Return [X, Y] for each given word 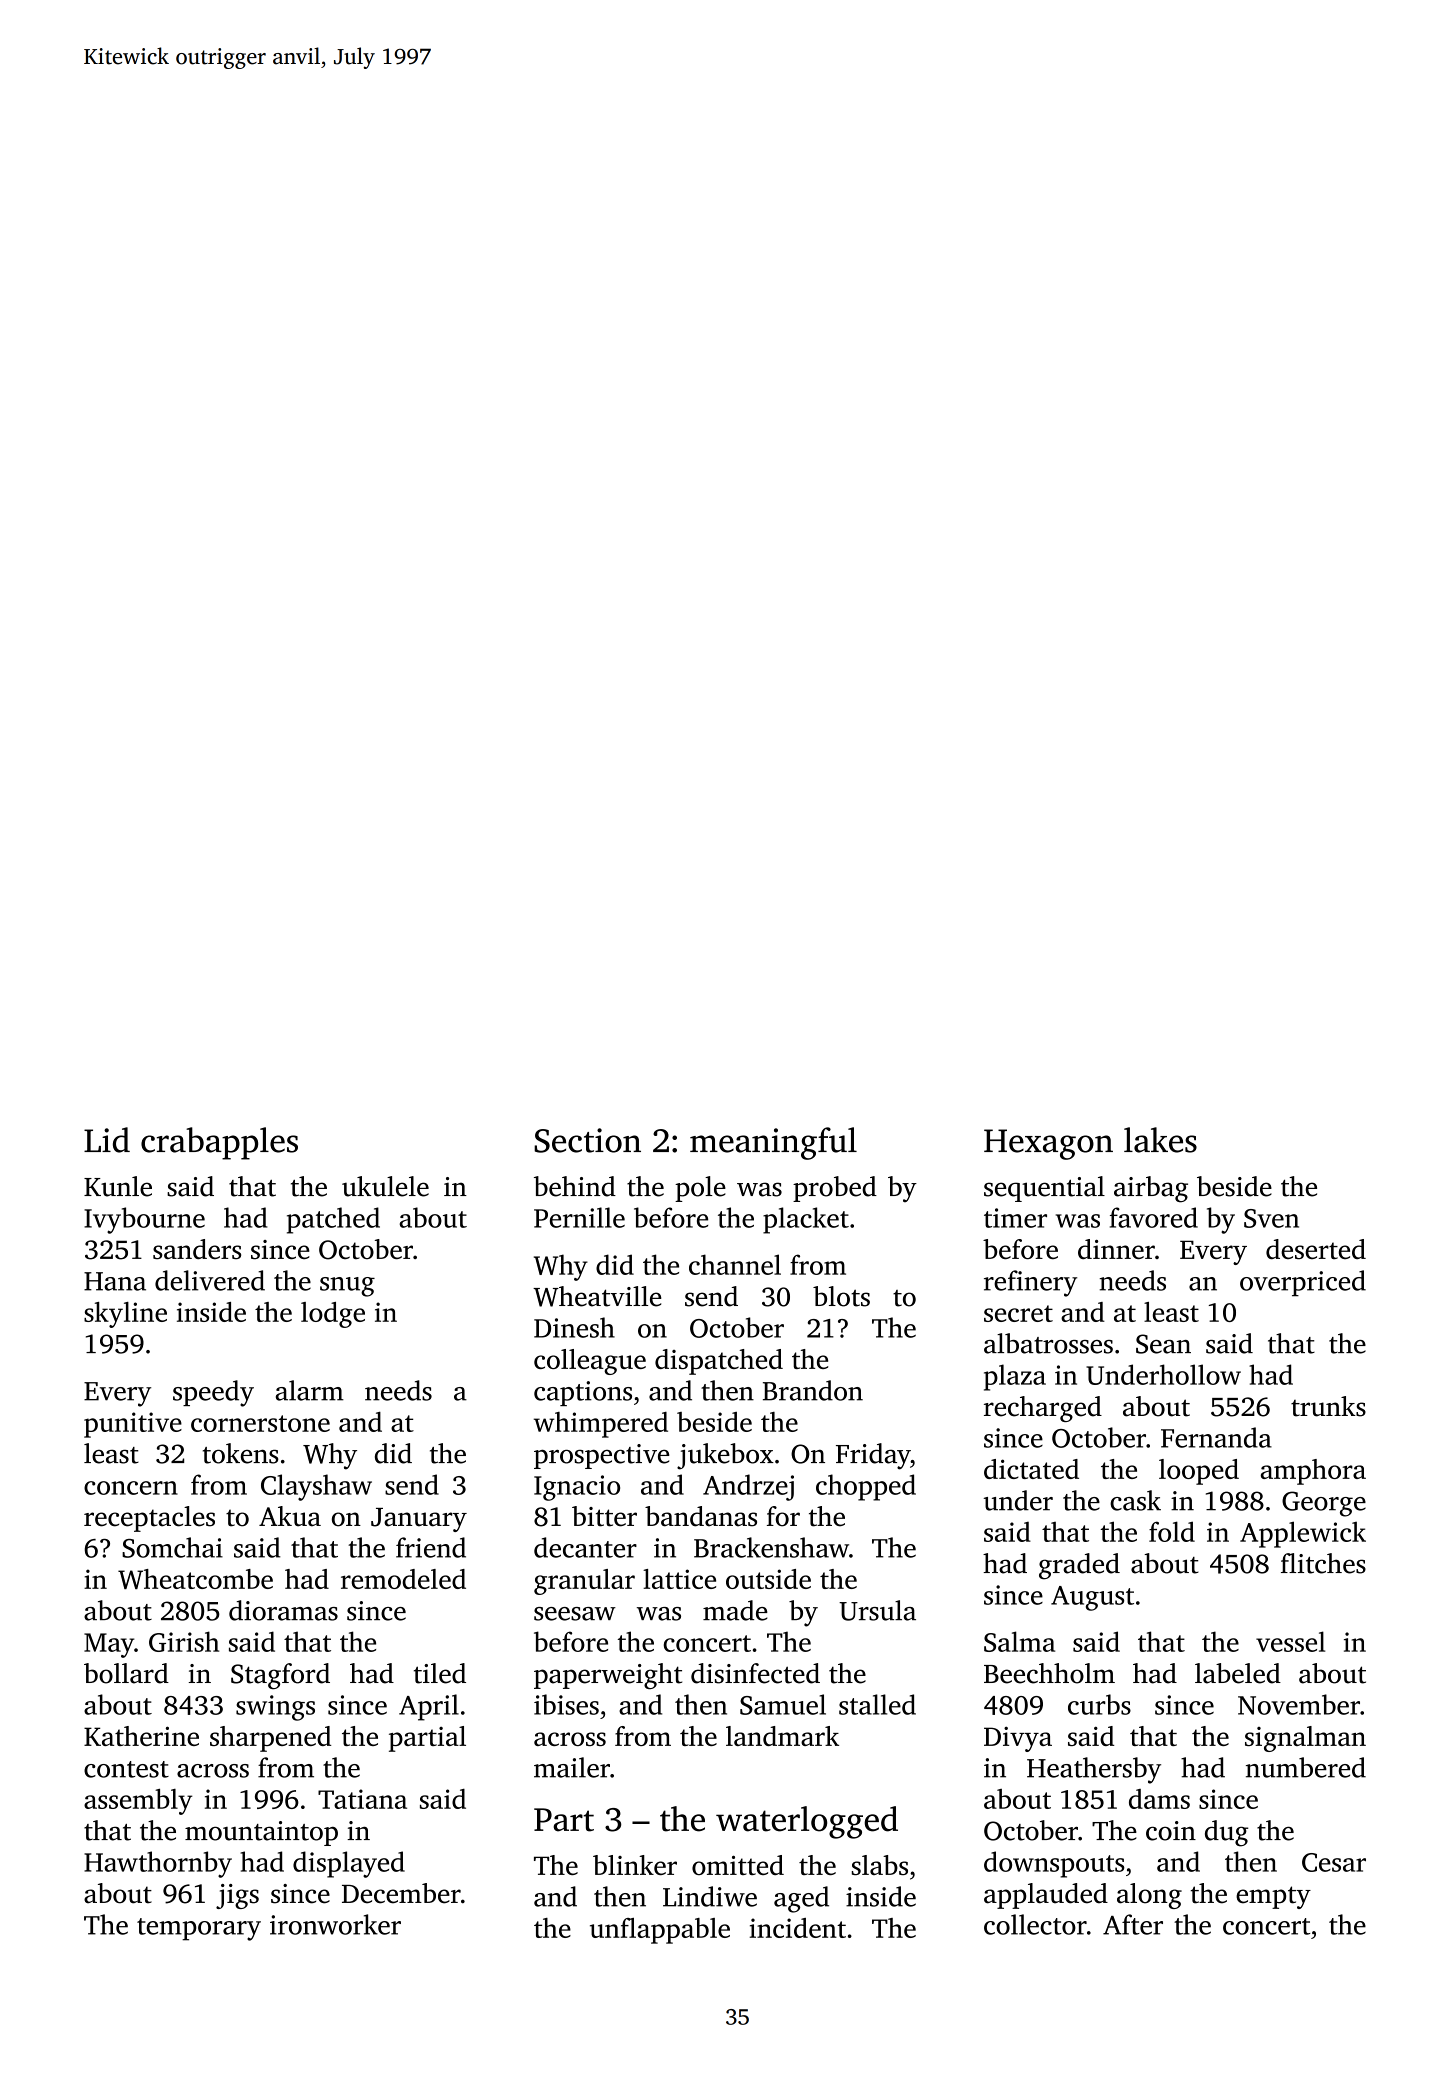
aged [801, 1899]
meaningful [773, 1143]
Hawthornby [158, 1864]
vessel [1290, 1641]
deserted [1316, 1249]
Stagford [280, 1676]
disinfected [755, 1673]
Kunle [118, 1186]
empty [1273, 1897]
